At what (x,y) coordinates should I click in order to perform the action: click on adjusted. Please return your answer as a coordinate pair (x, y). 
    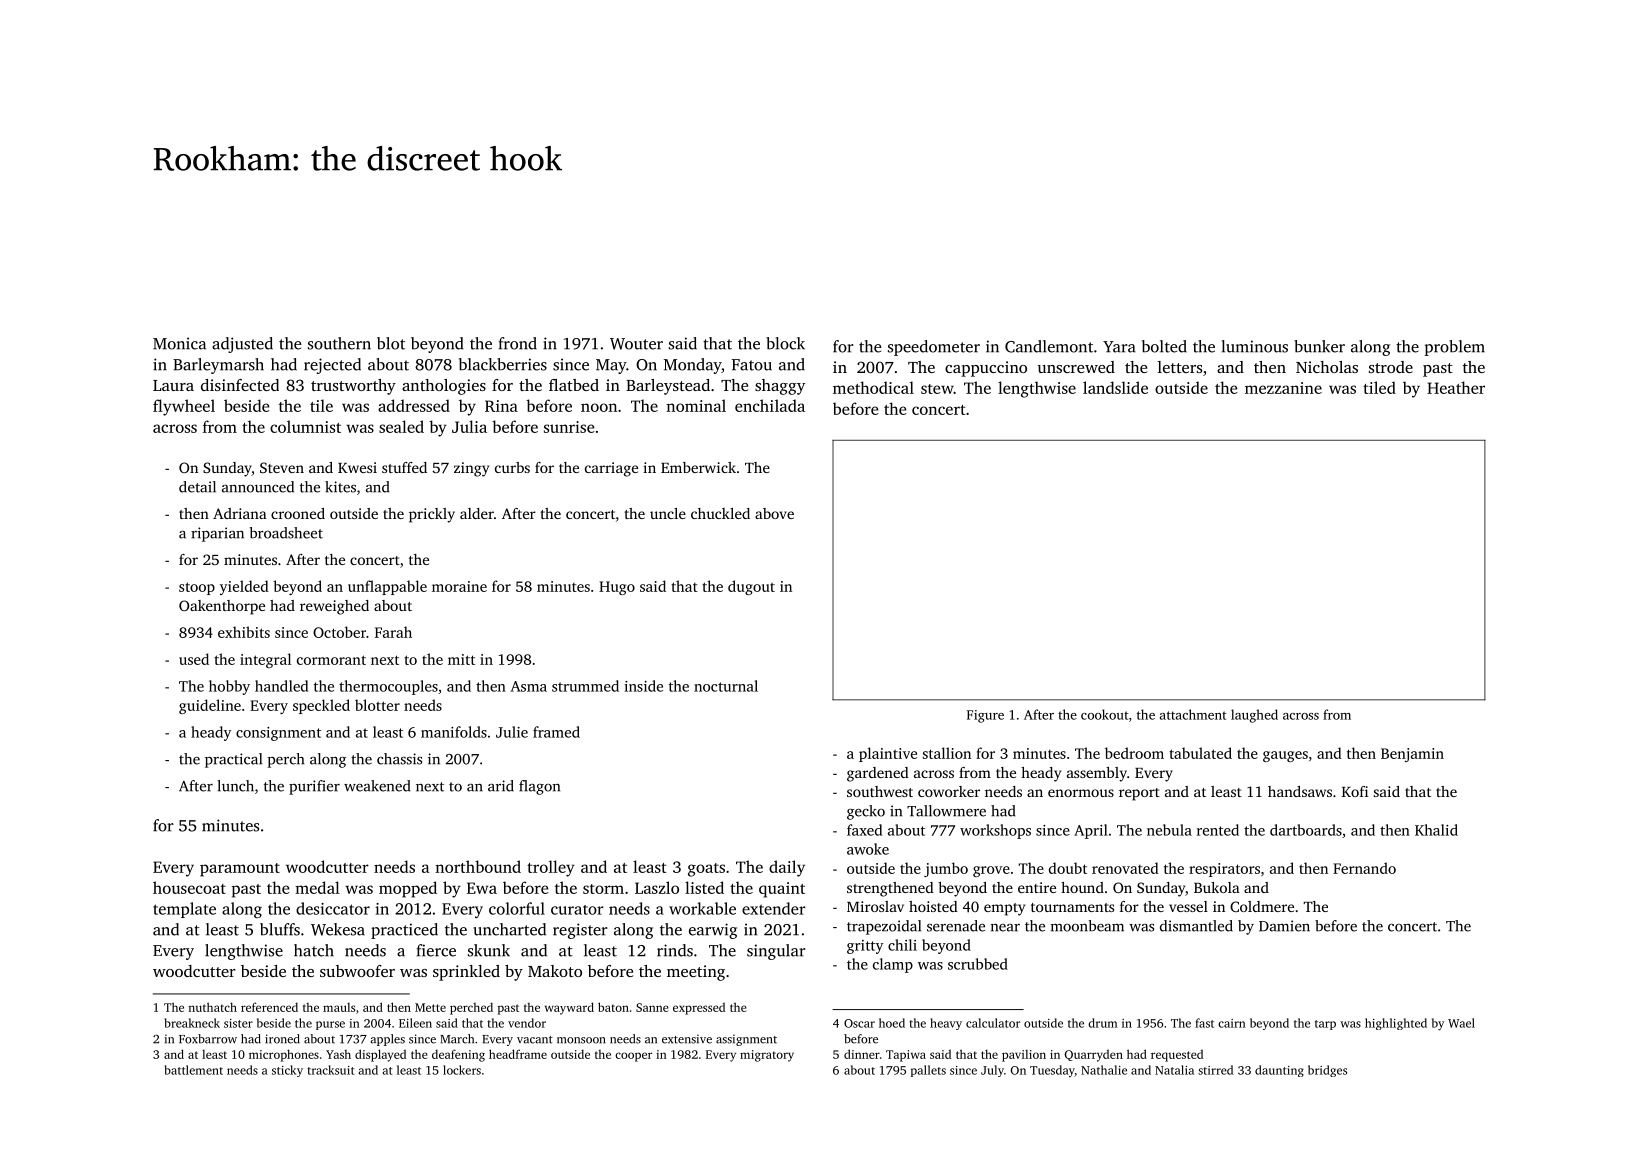
    Looking at the image, I should click on (242, 345).
